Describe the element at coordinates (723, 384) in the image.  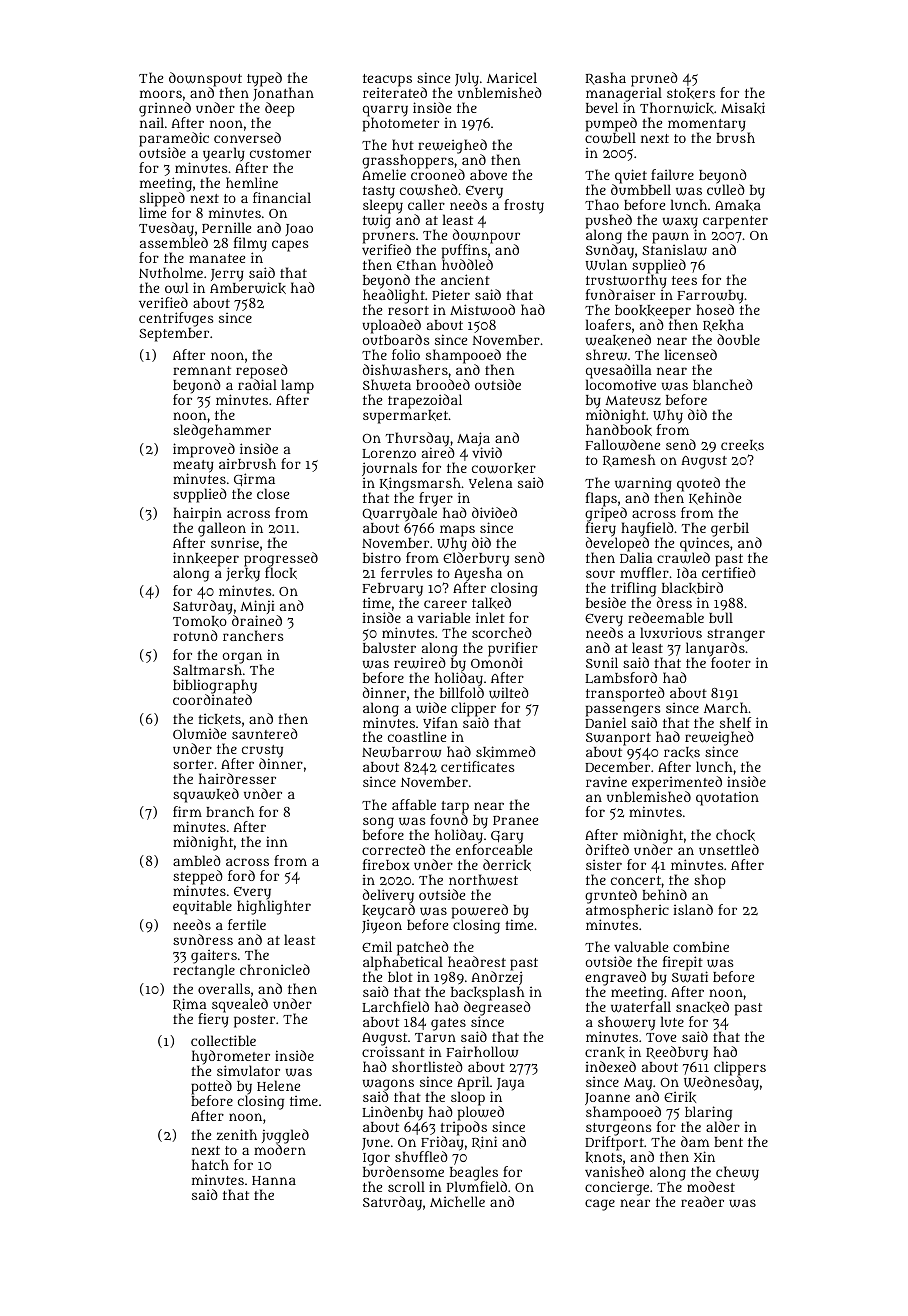
I see `blanched` at that location.
